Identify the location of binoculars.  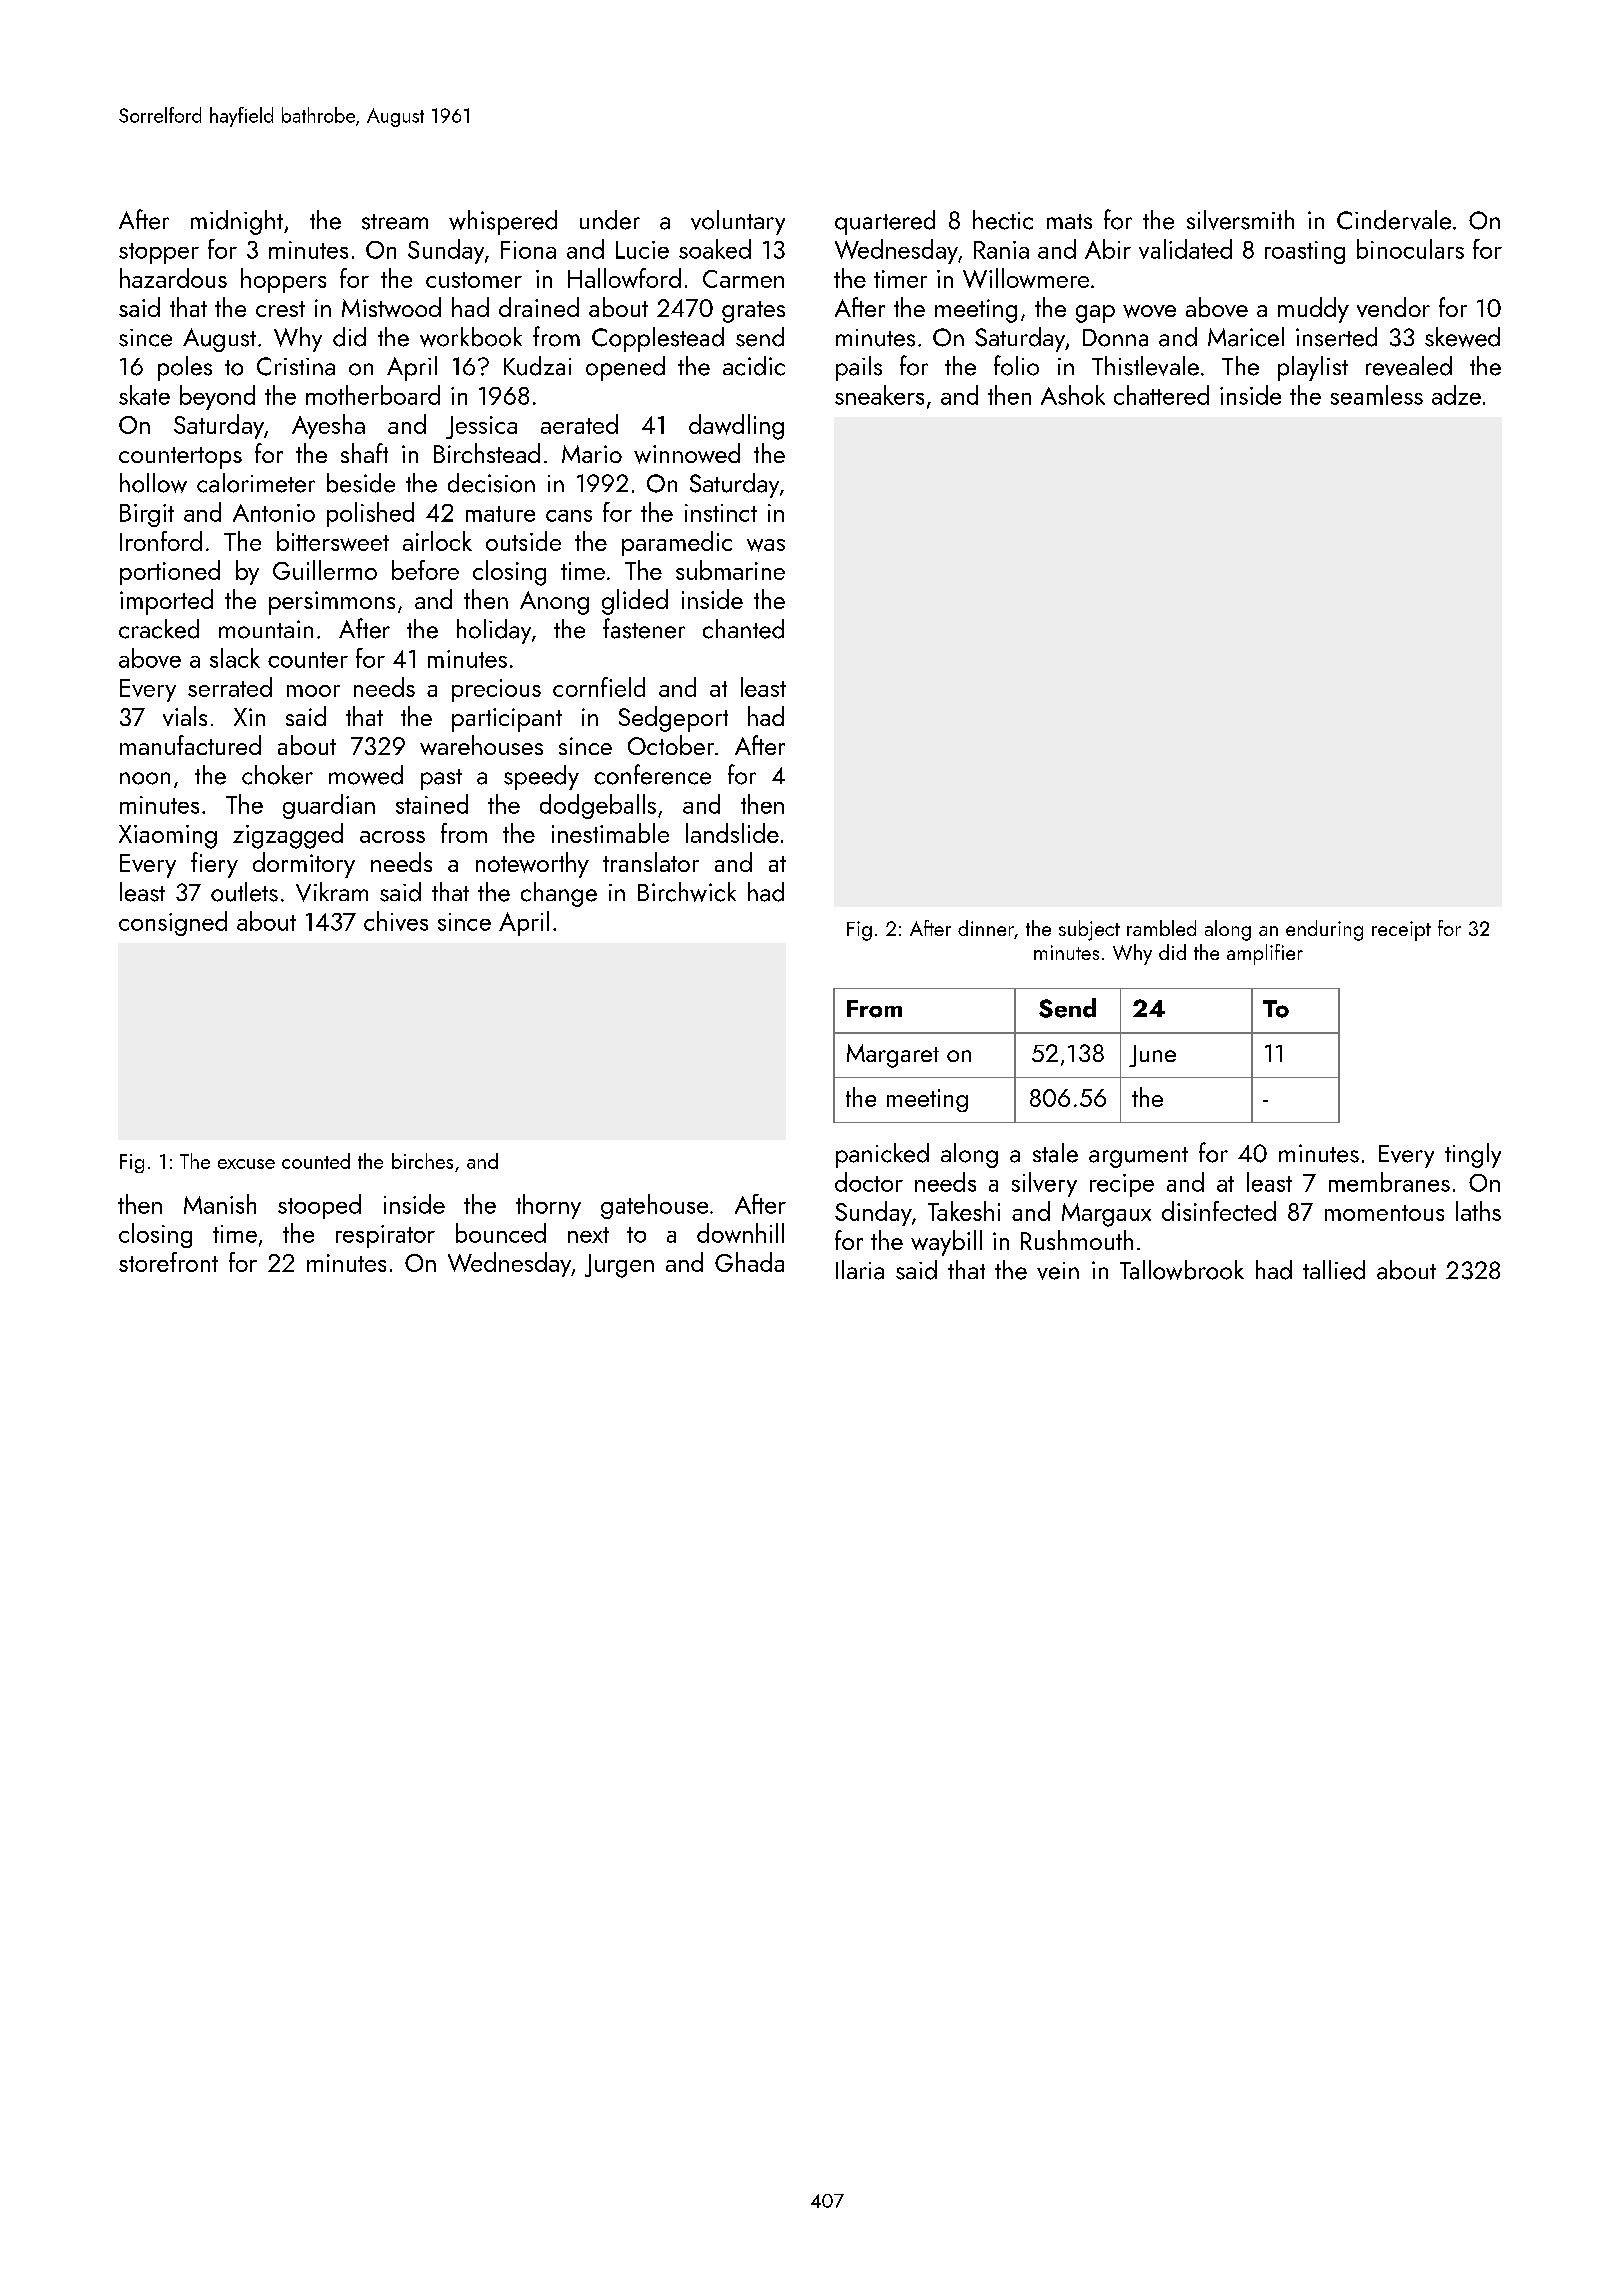
(1410, 249).
